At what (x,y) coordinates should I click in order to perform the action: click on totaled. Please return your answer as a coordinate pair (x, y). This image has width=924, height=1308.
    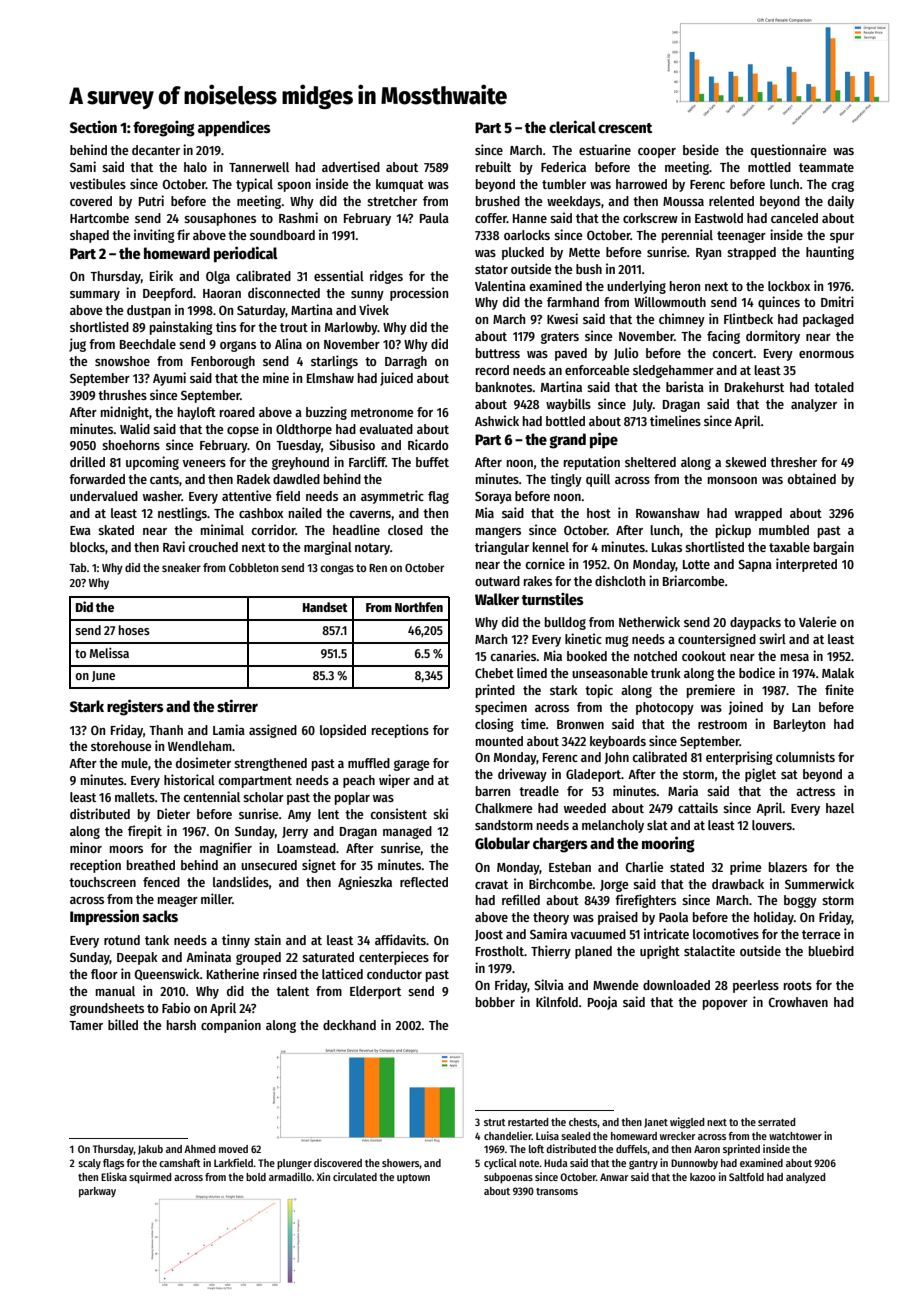
    Looking at the image, I should click on (834, 387).
